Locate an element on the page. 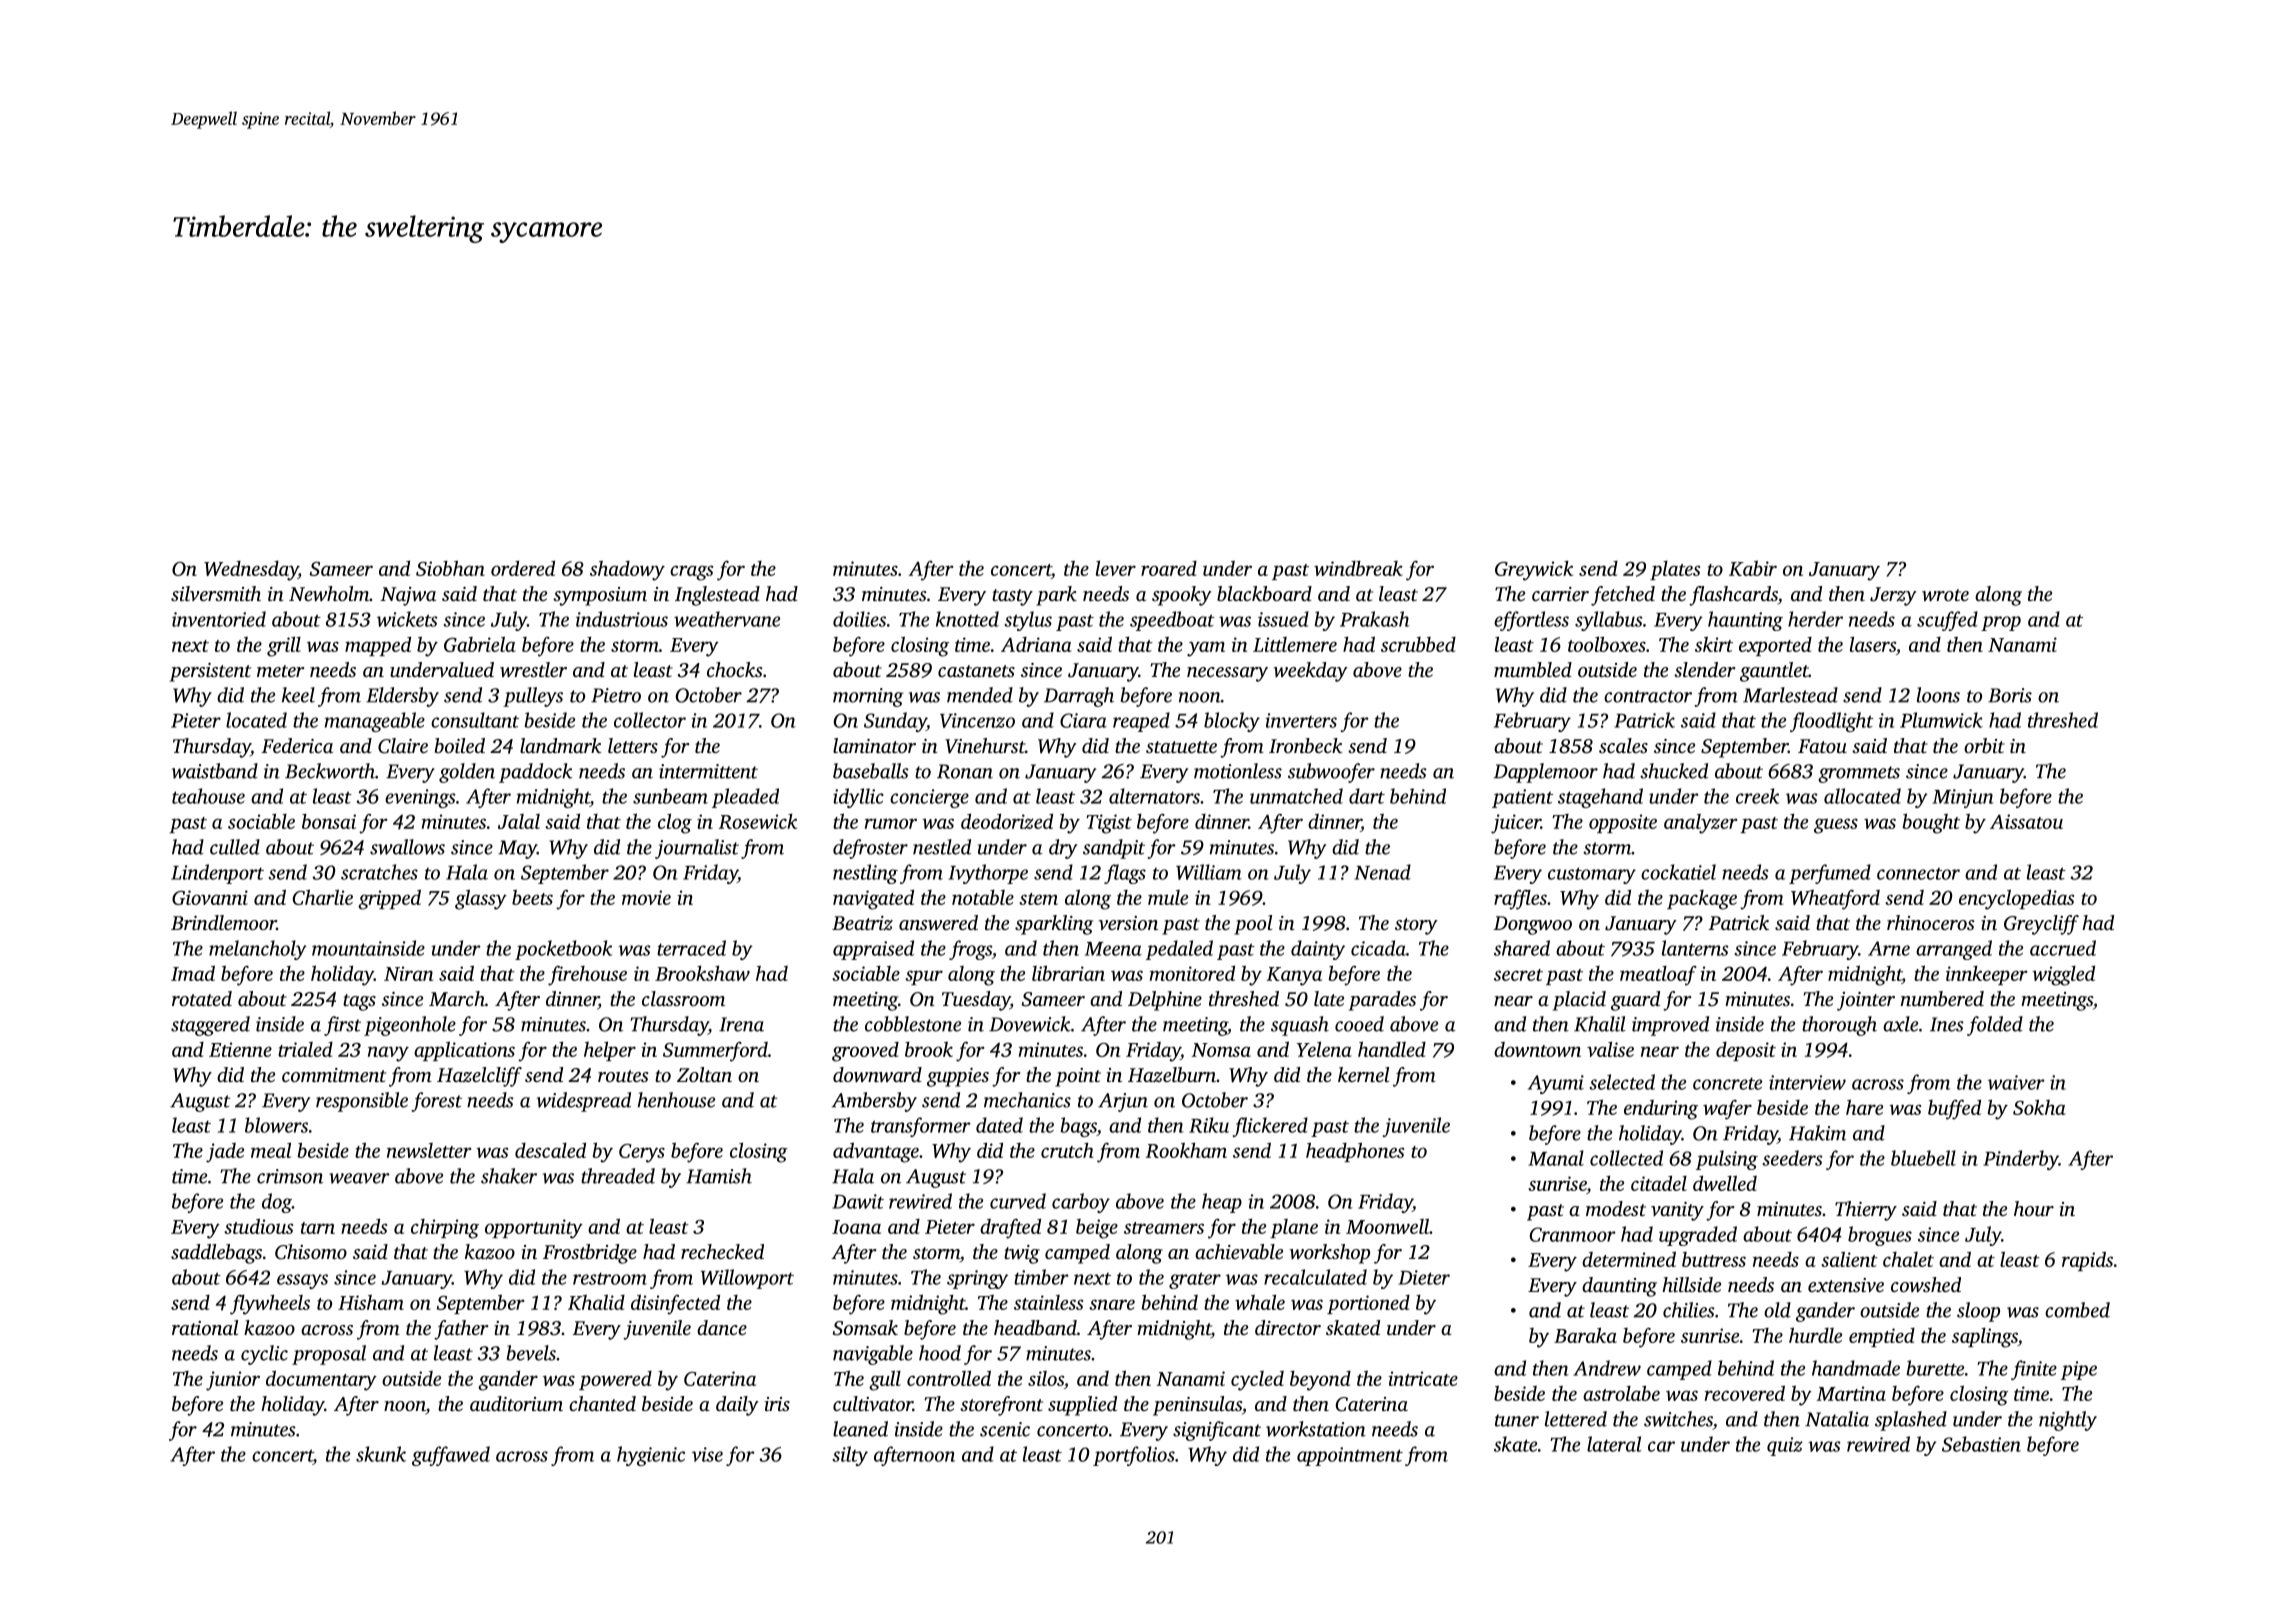  improved is located at coordinates (1670, 1026).
